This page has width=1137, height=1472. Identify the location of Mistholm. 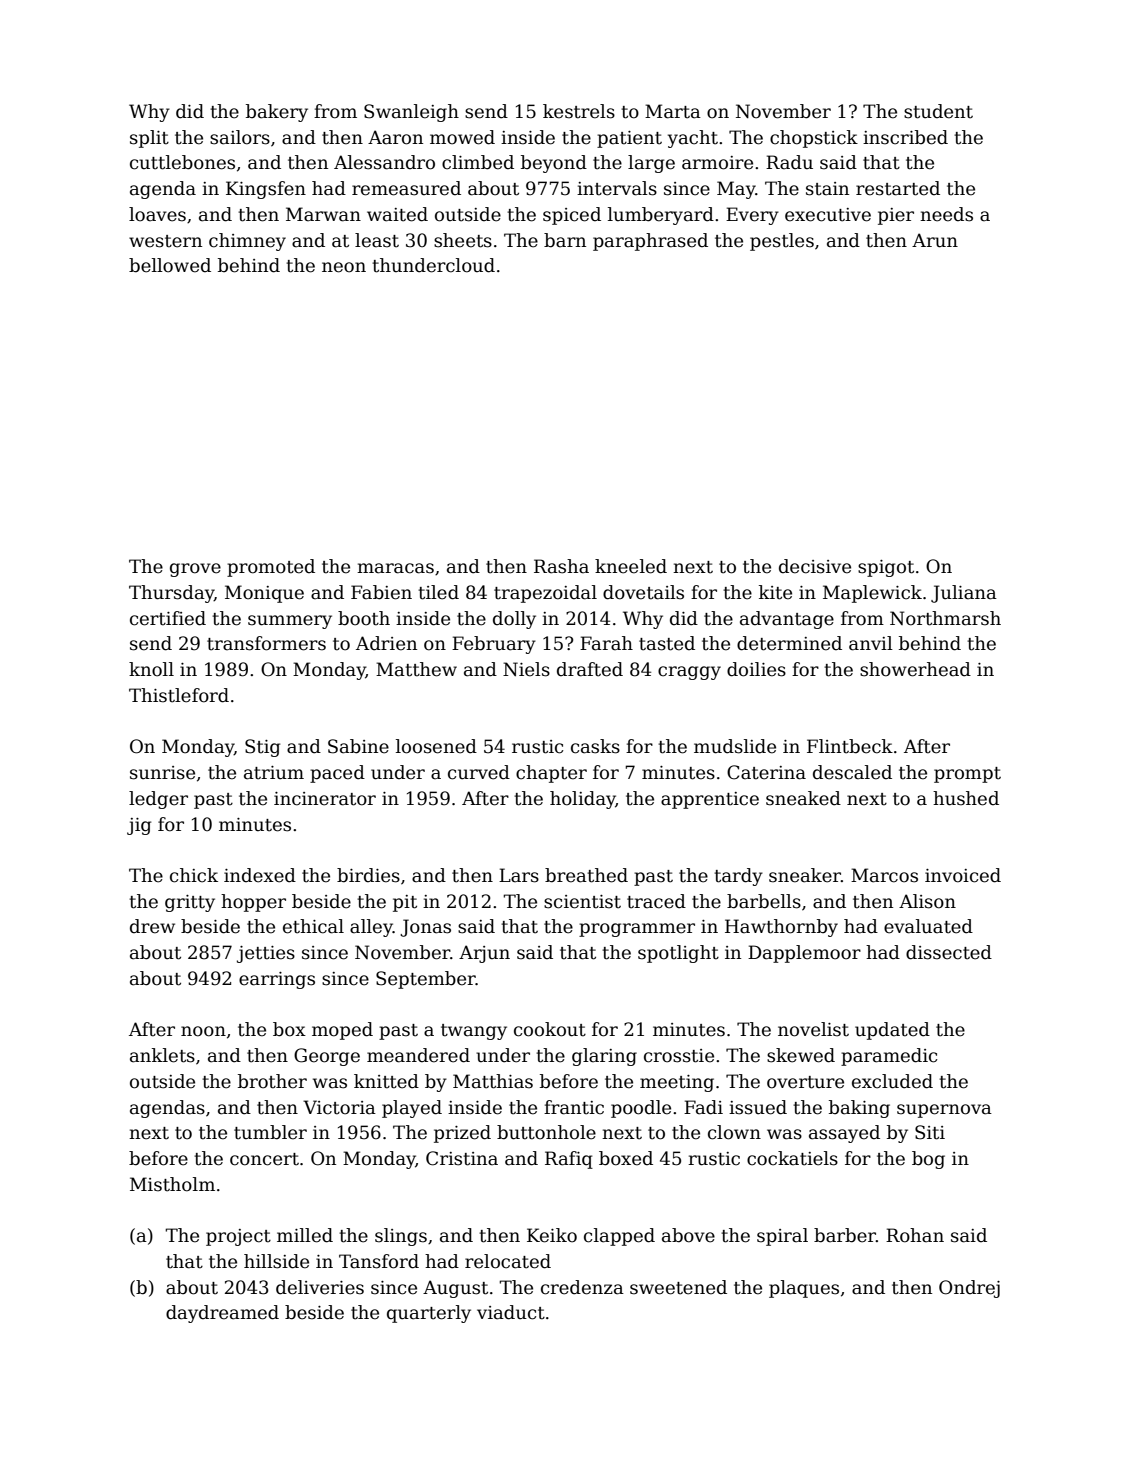
(172, 1184).
